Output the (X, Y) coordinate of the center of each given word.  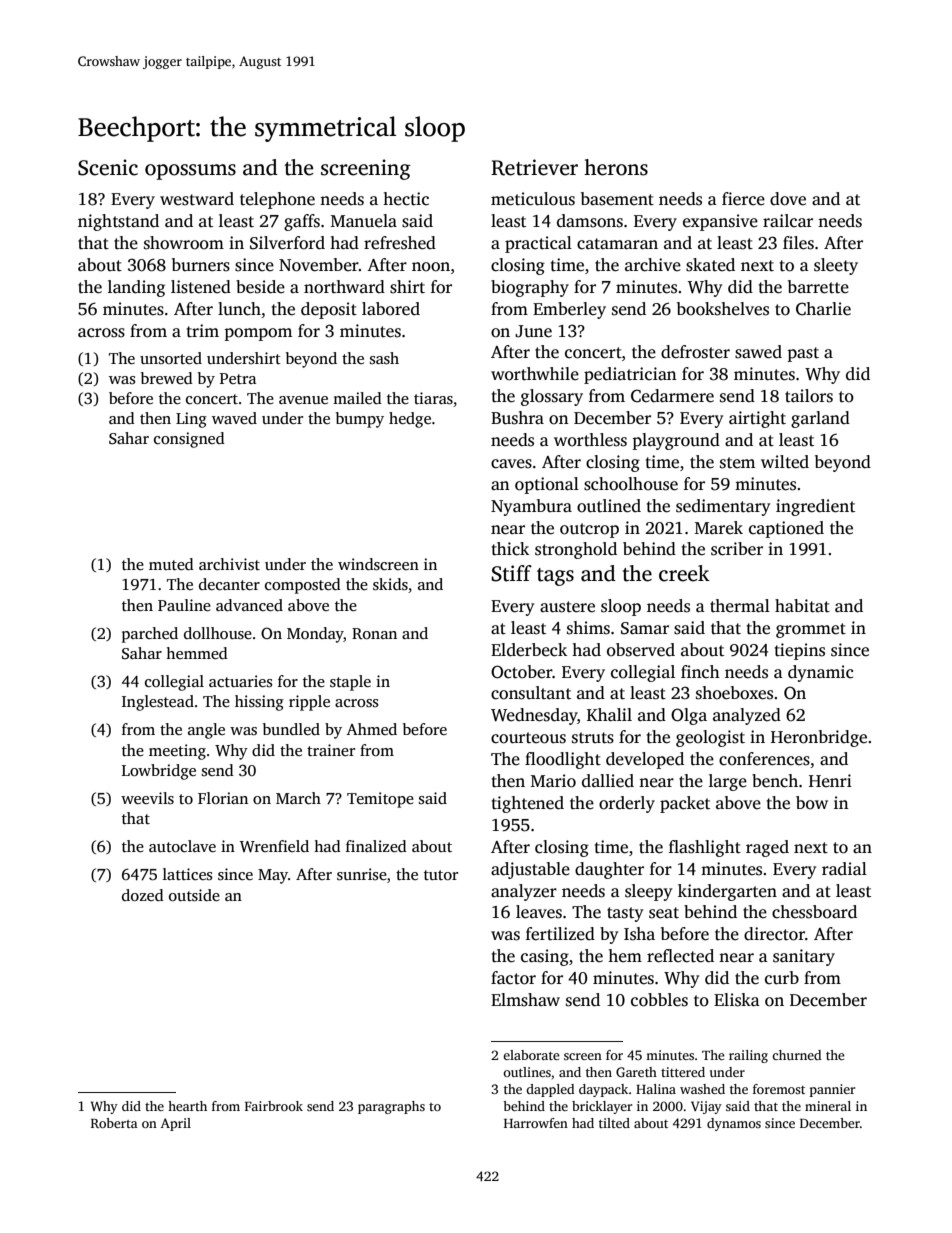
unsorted (171, 358)
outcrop (589, 530)
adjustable (530, 870)
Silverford (287, 243)
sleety (836, 266)
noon (431, 267)
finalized (376, 846)
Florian (223, 798)
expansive (720, 222)
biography (530, 288)
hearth (187, 1106)
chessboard (814, 912)
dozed (143, 895)
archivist (229, 564)
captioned (786, 529)
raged (767, 848)
